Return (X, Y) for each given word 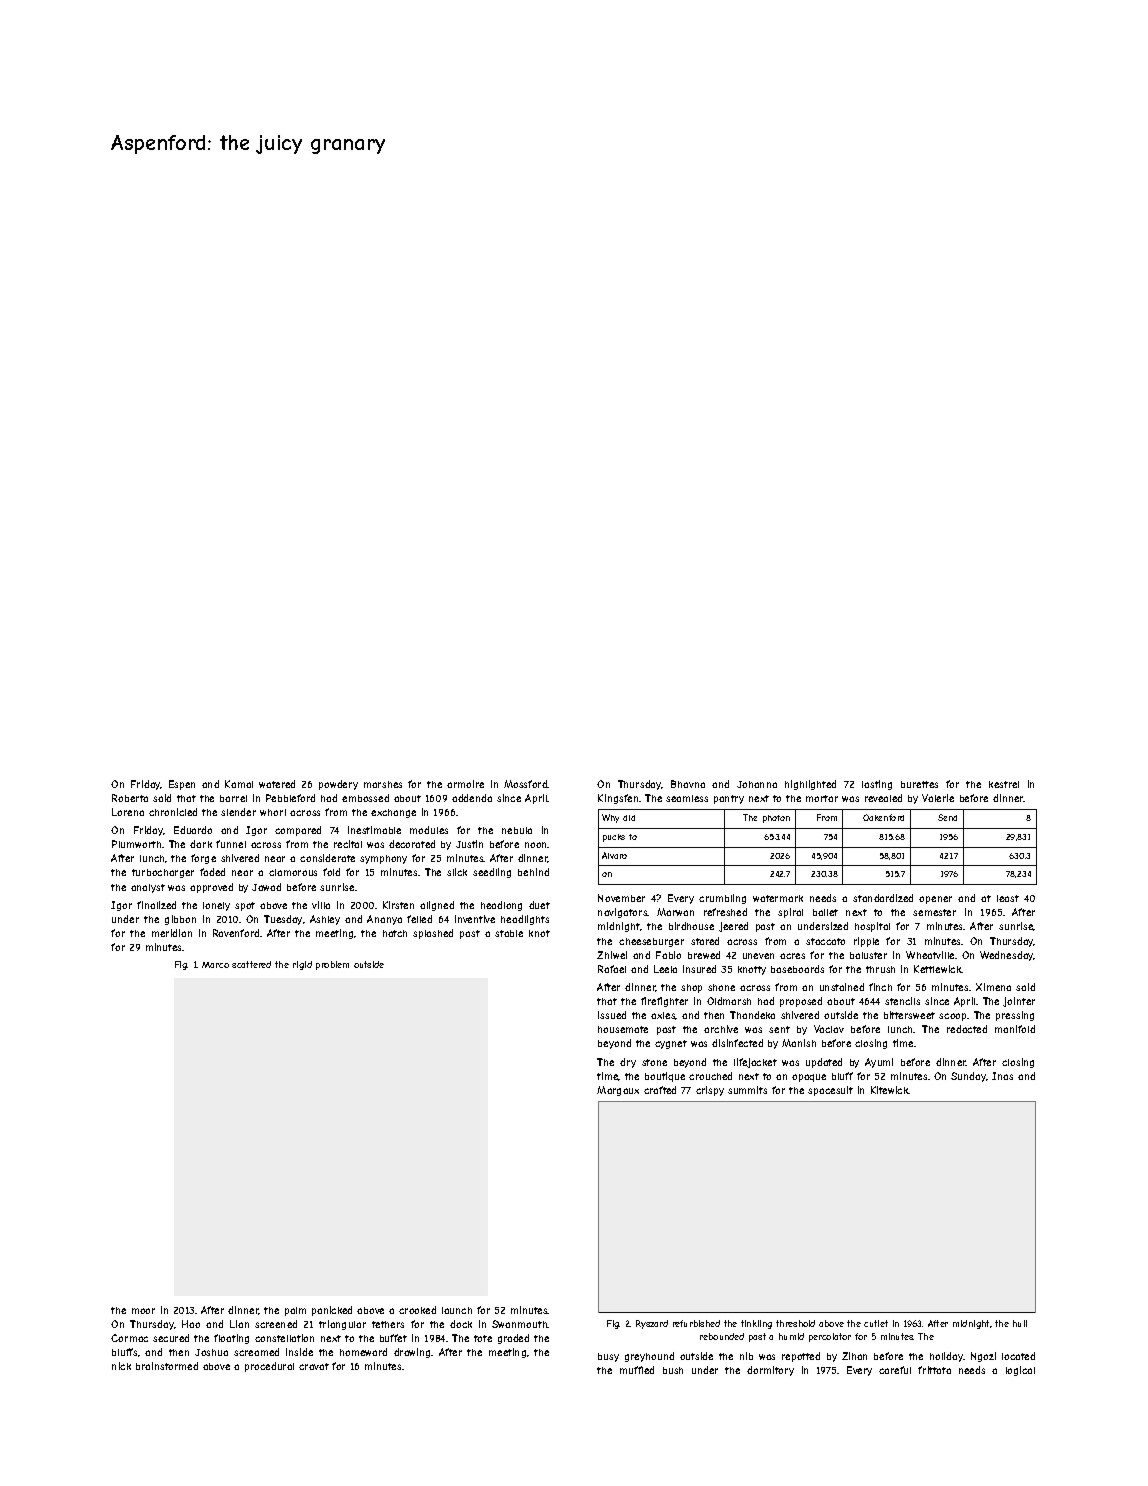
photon (776, 819)
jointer (1019, 1002)
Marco (215, 965)
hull (1020, 1323)
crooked (417, 1310)
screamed (256, 1352)
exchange (393, 813)
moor (143, 1311)
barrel (233, 798)
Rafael (612, 969)
